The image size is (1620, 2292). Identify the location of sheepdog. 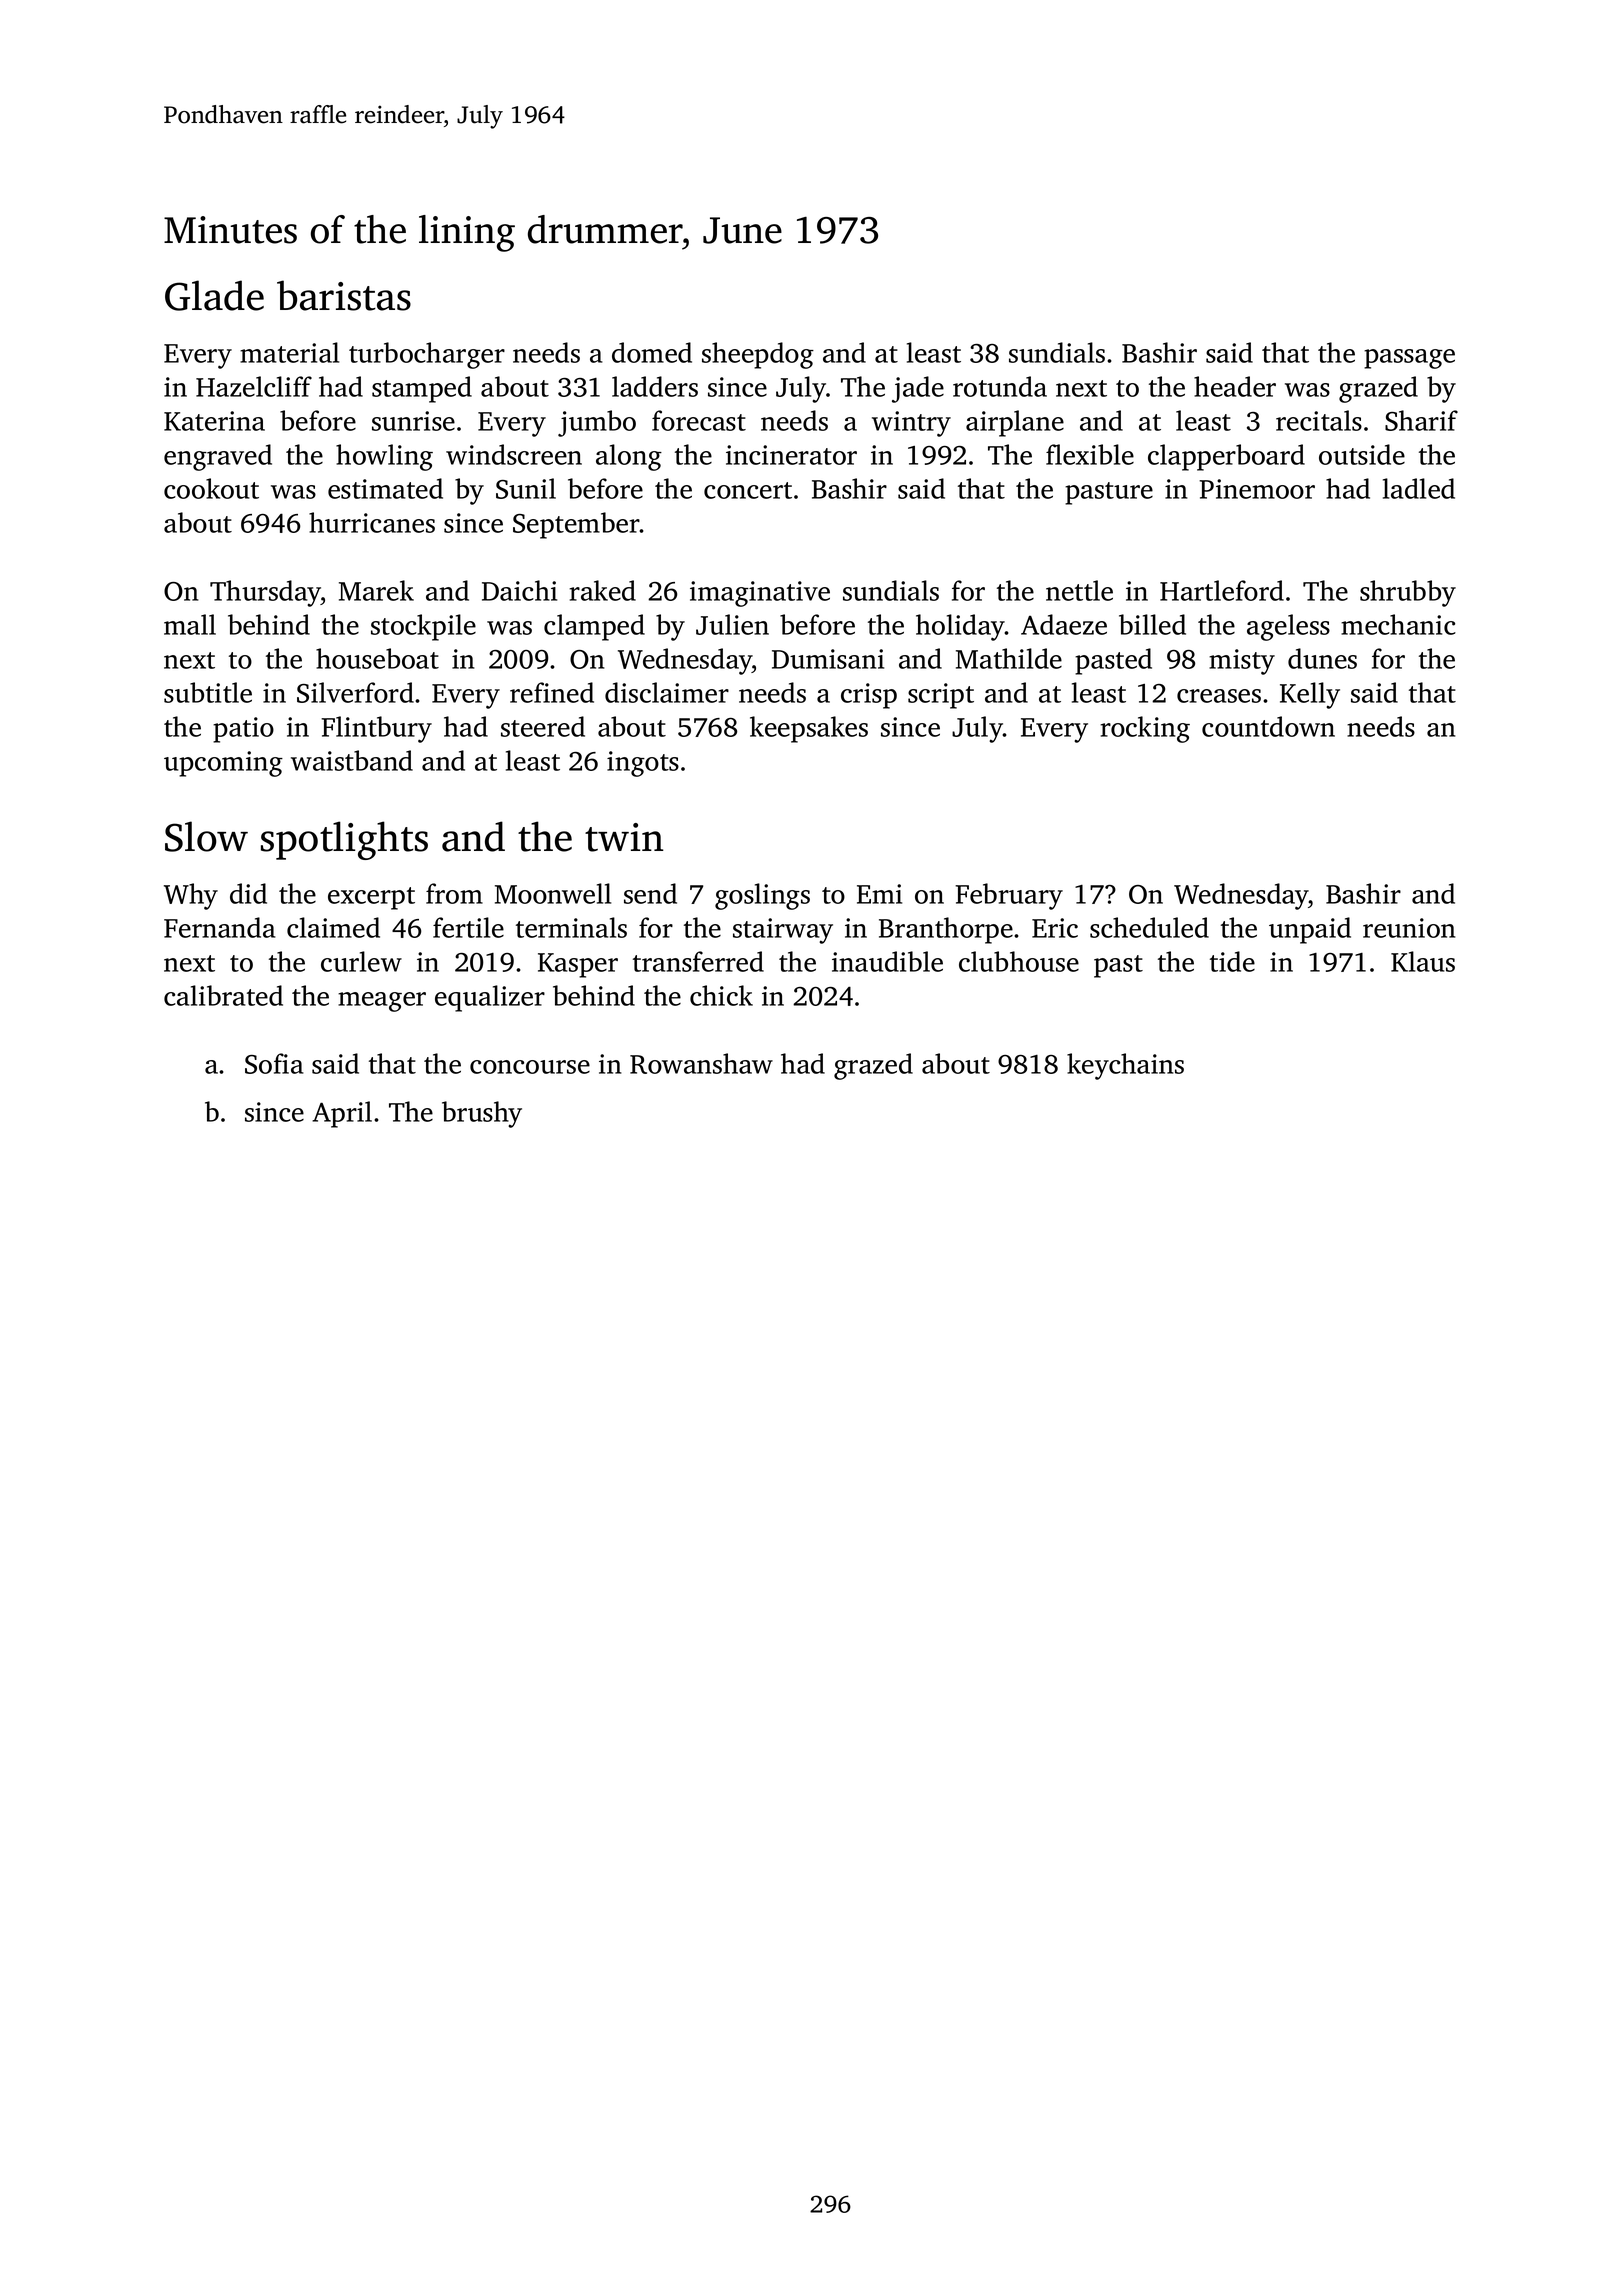
(758, 355).
